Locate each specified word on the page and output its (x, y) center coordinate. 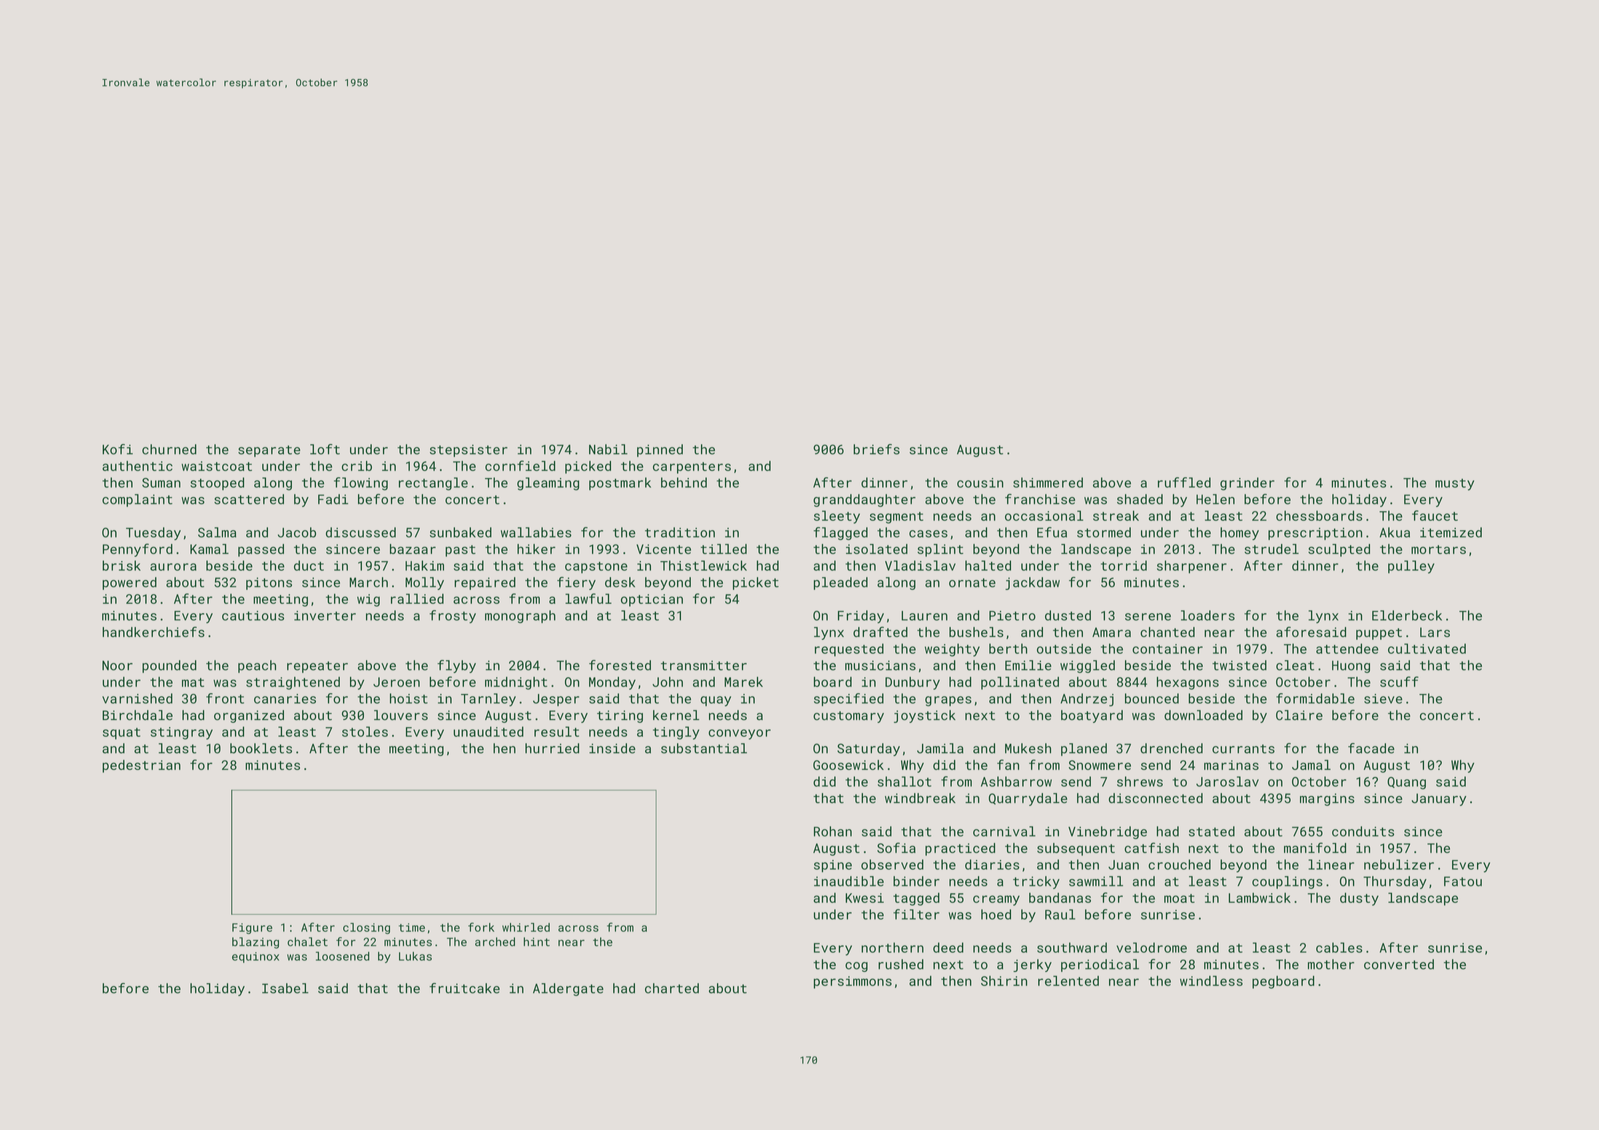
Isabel (285, 988)
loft (325, 449)
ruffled (1184, 482)
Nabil (608, 449)
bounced (1152, 698)
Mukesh (1028, 748)
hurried (552, 748)
